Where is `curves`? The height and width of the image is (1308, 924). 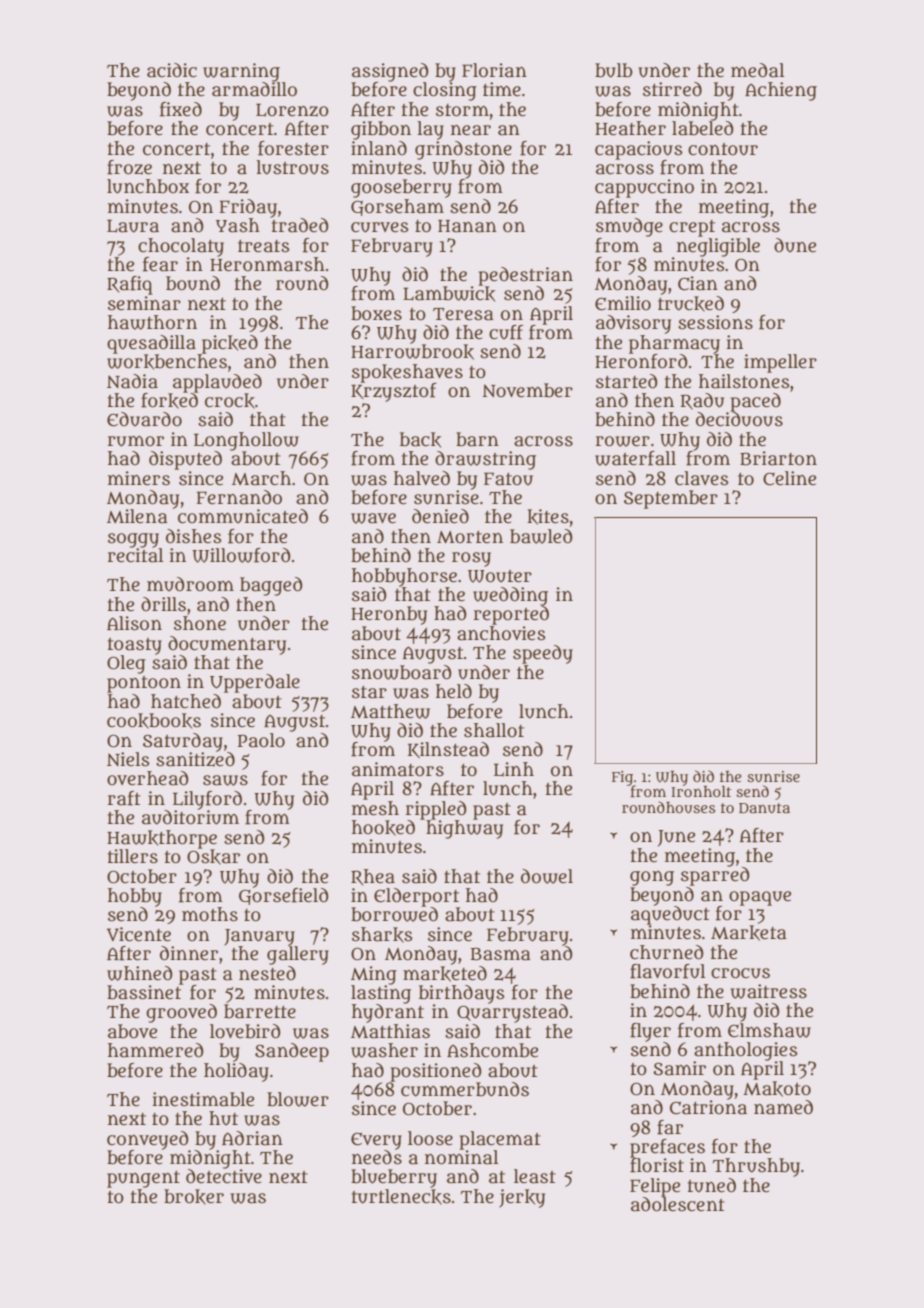 curves is located at coordinates (379, 227).
